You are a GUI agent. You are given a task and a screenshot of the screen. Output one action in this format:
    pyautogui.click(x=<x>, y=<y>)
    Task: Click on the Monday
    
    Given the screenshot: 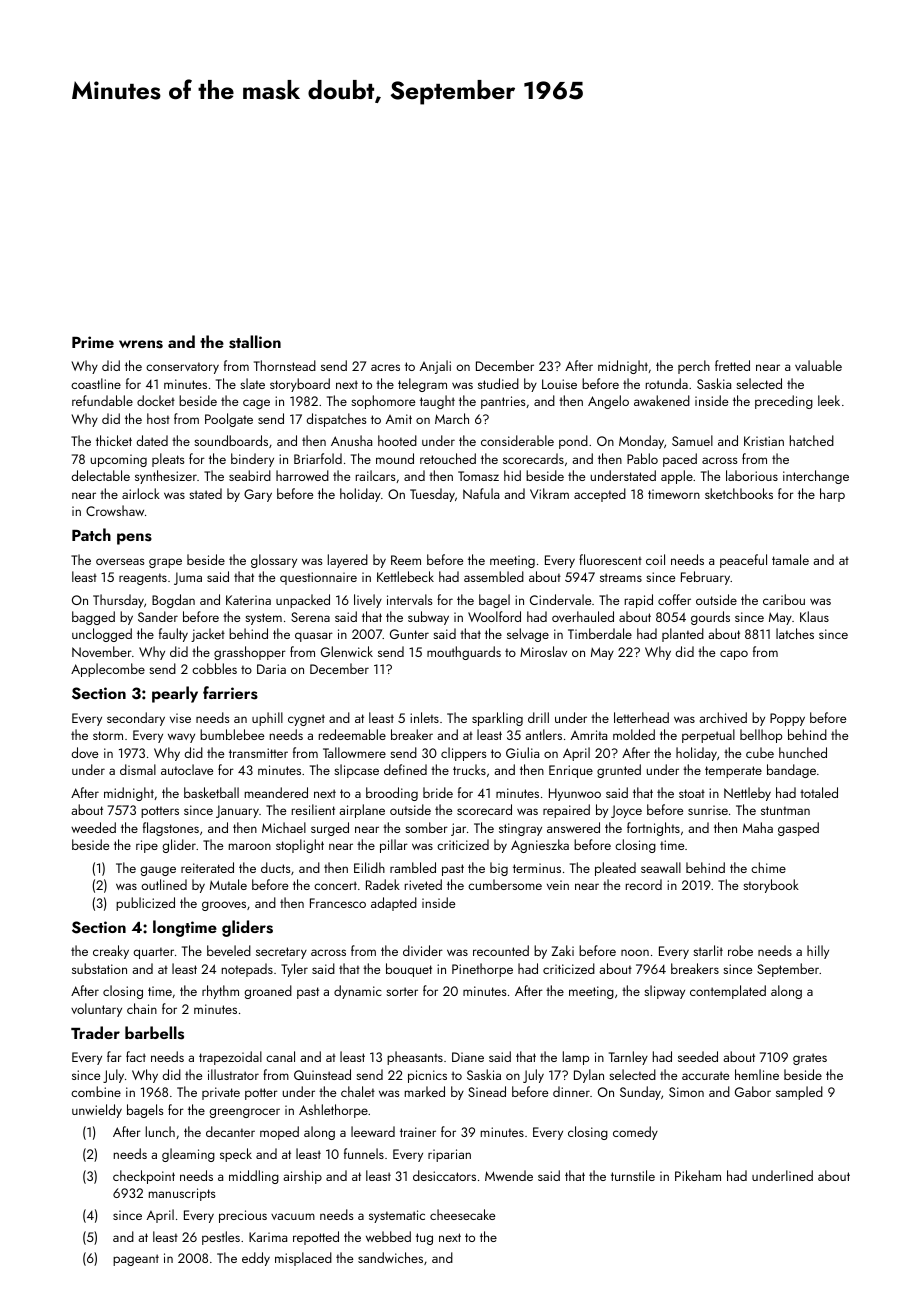 What is the action you would take?
    pyautogui.click(x=641, y=442)
